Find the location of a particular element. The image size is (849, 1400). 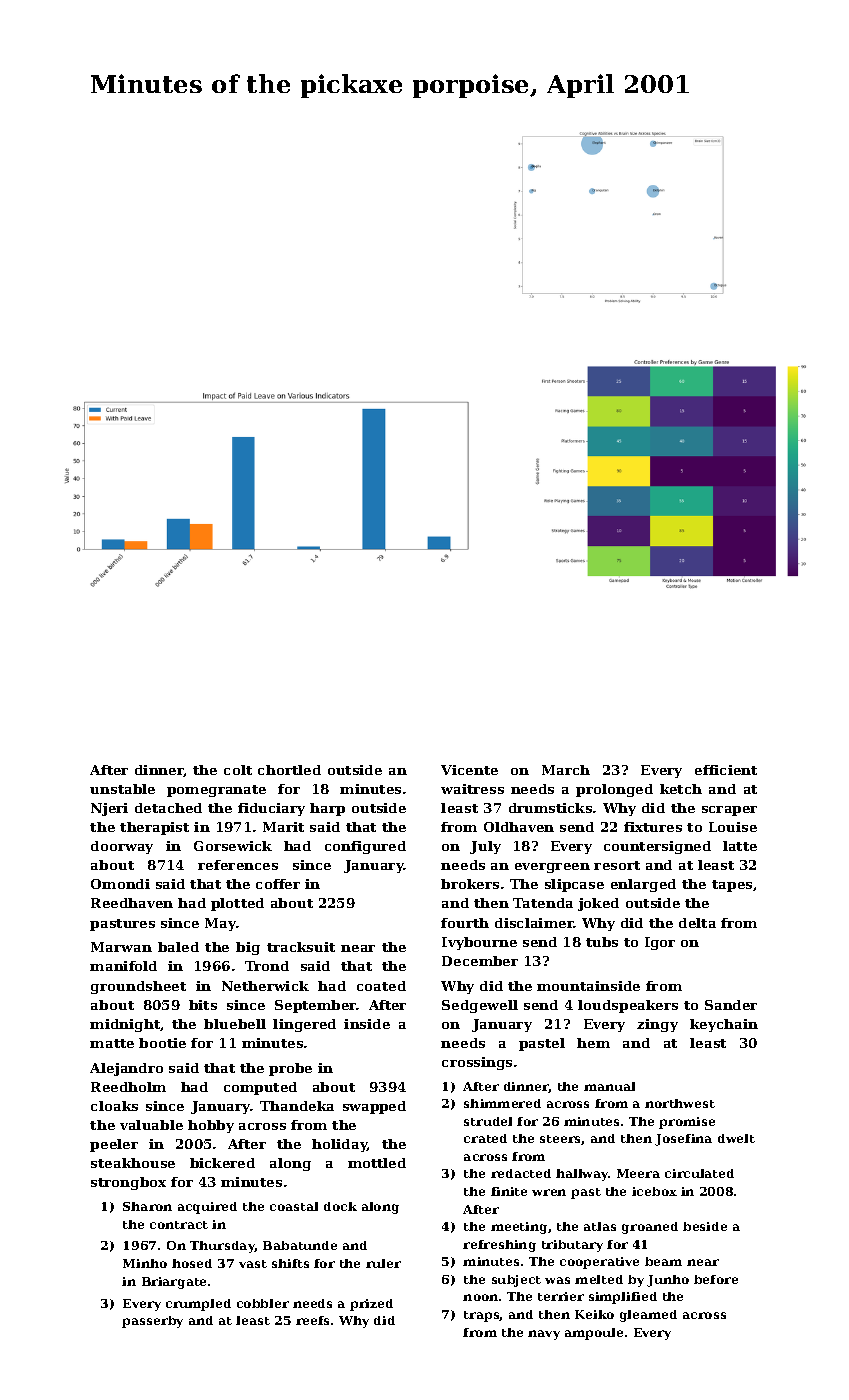

chortled is located at coordinates (289, 770).
